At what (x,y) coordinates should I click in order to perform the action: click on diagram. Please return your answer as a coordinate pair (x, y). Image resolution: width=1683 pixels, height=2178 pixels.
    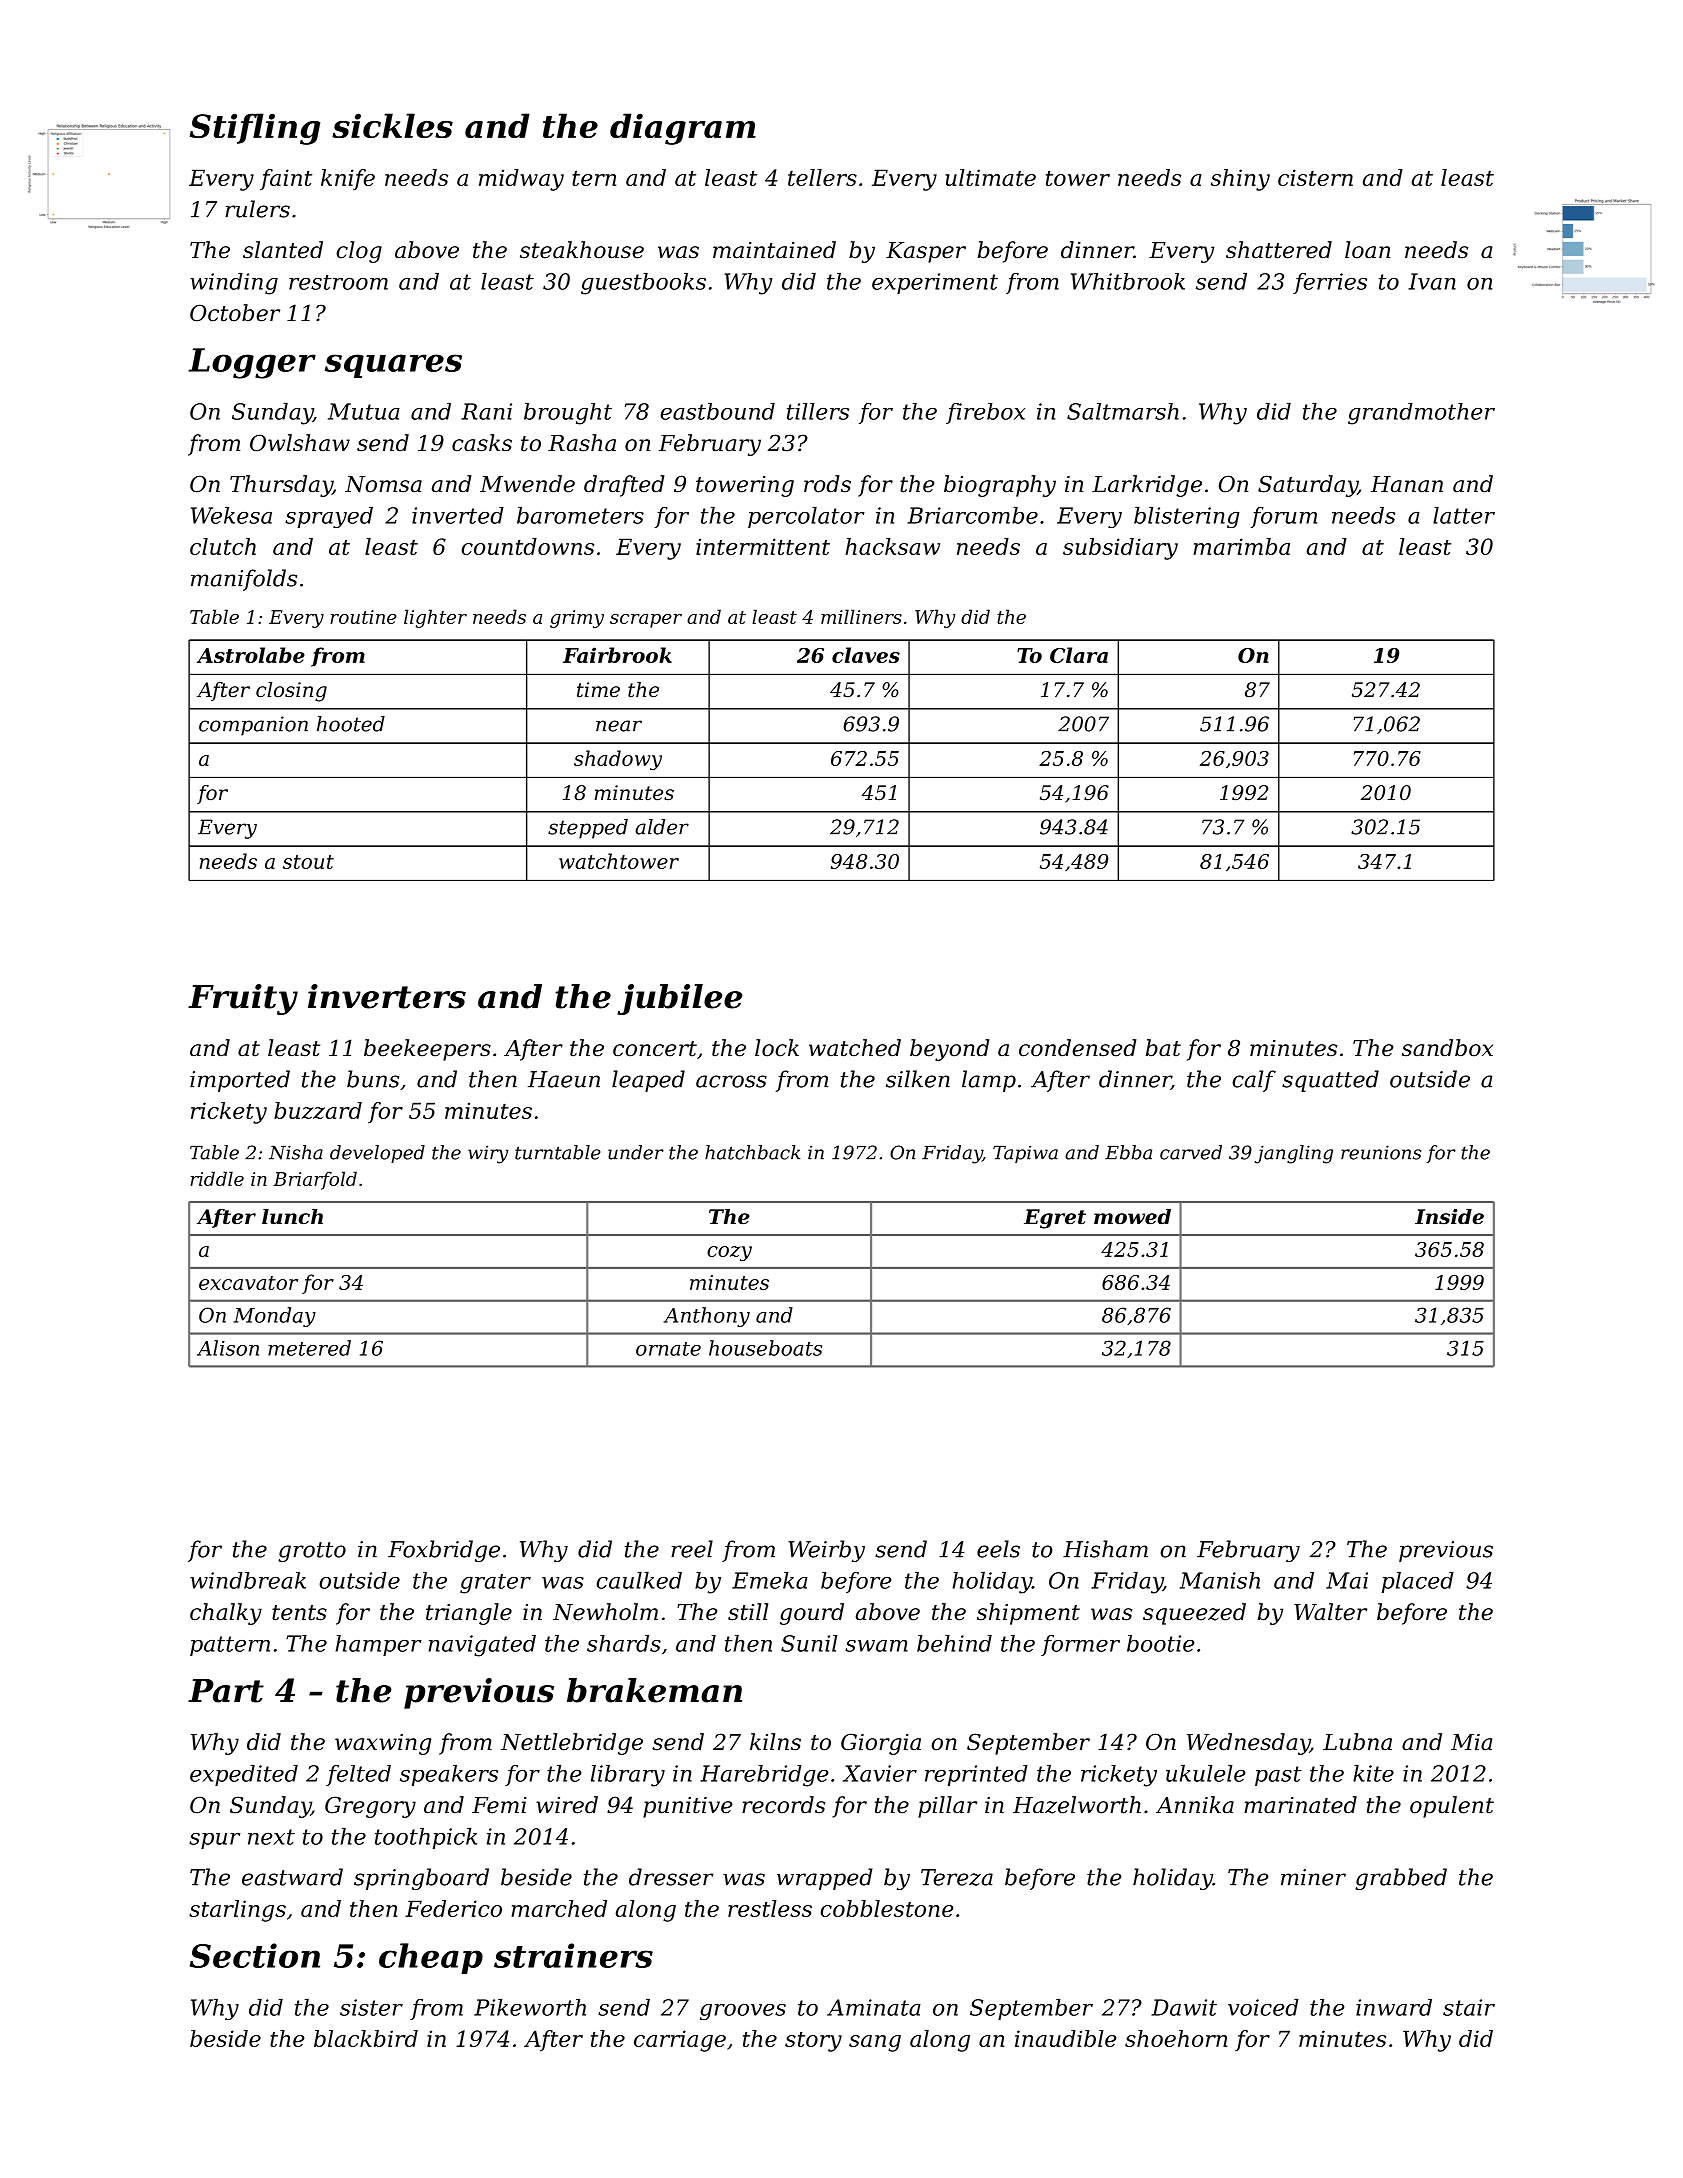
    Looking at the image, I should click on (683, 129).
